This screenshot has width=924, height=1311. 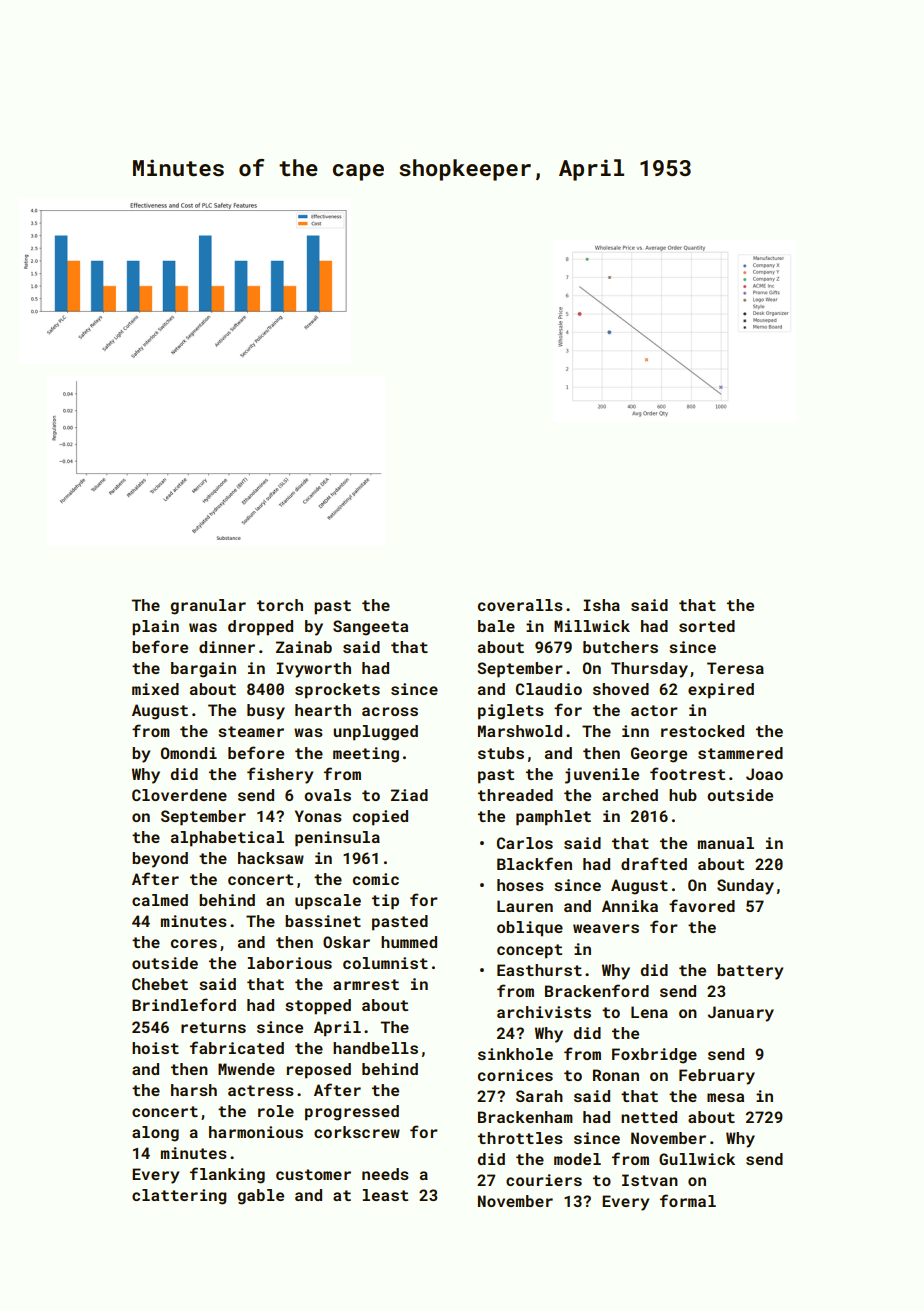 What do you see at coordinates (184, 1004) in the screenshot?
I see `Brindleford` at bounding box center [184, 1004].
